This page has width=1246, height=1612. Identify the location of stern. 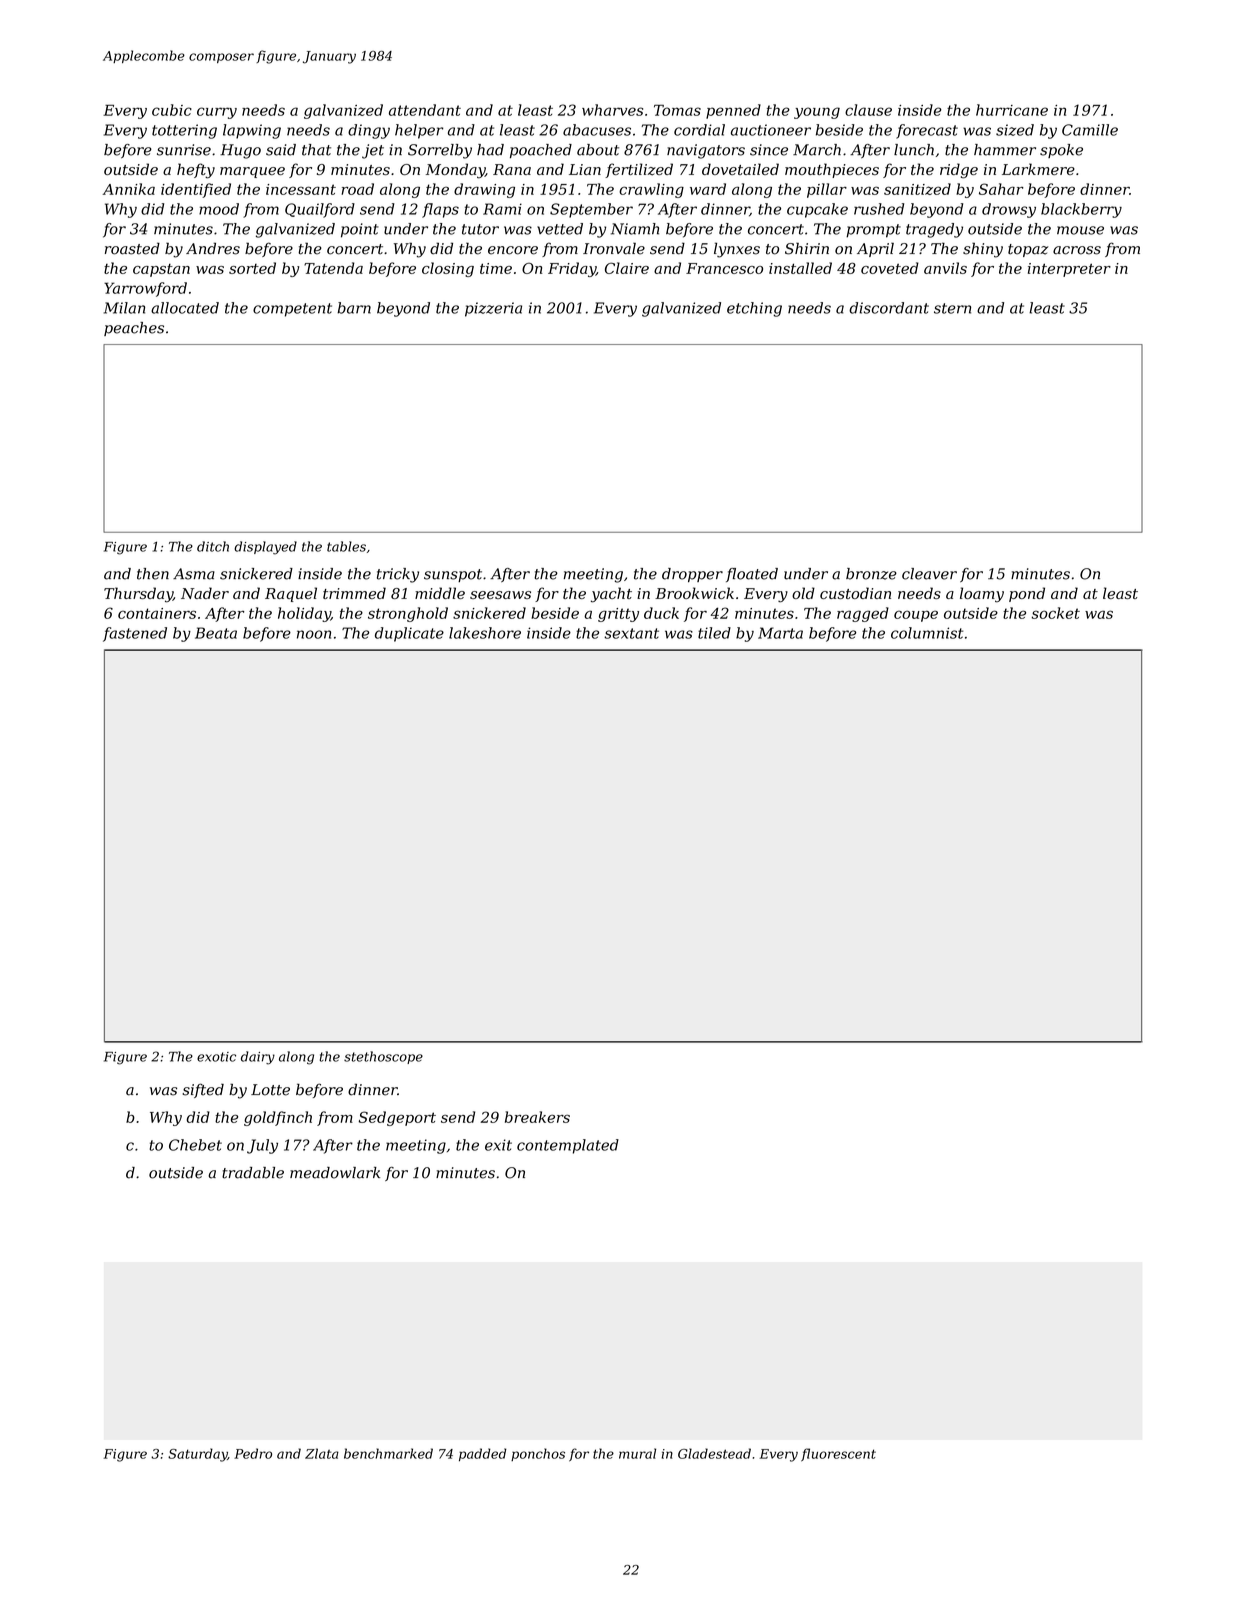
(952, 308).
